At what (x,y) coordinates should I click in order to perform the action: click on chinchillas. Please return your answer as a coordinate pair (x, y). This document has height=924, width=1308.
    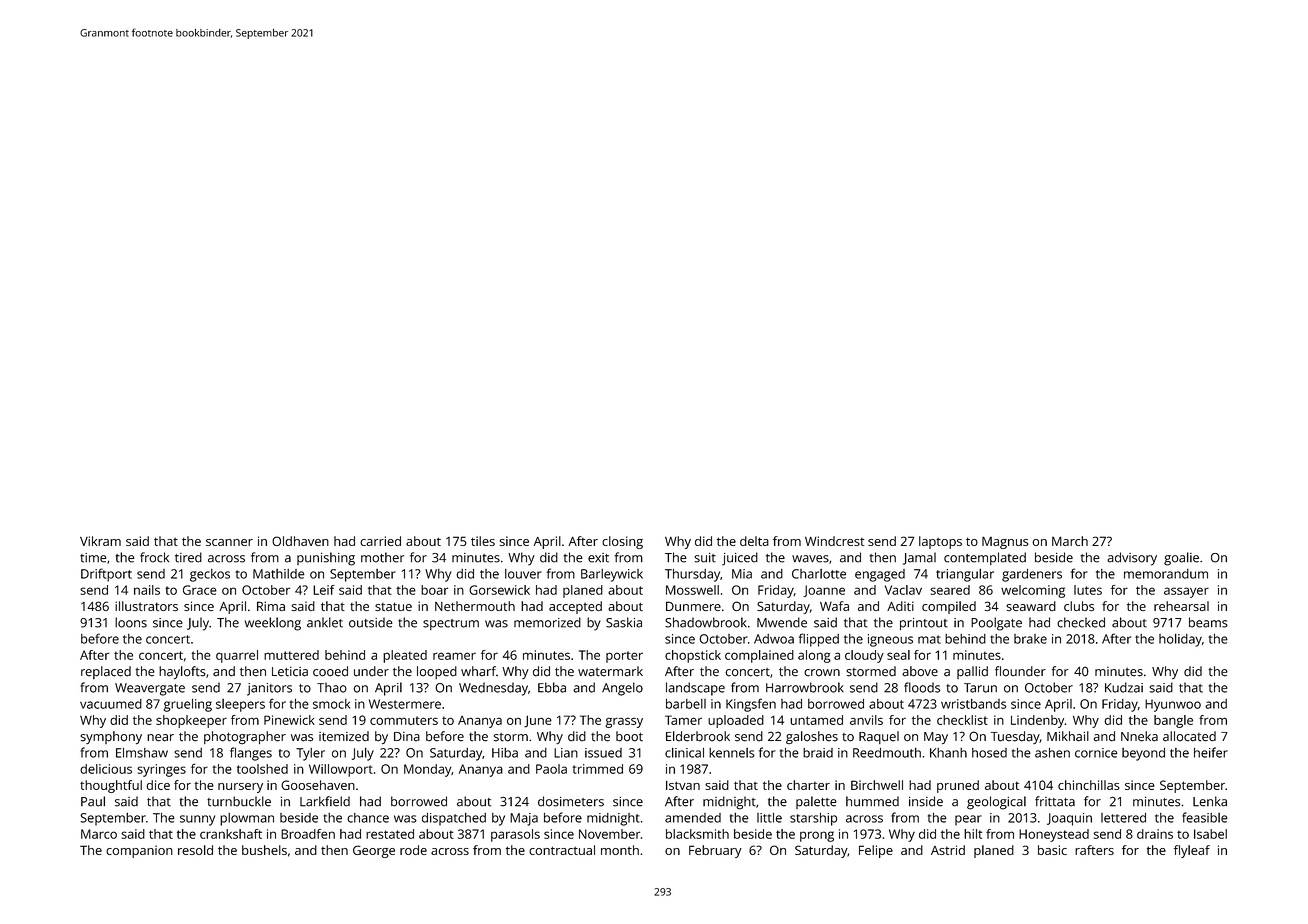
    Looking at the image, I should click on (1089, 785).
